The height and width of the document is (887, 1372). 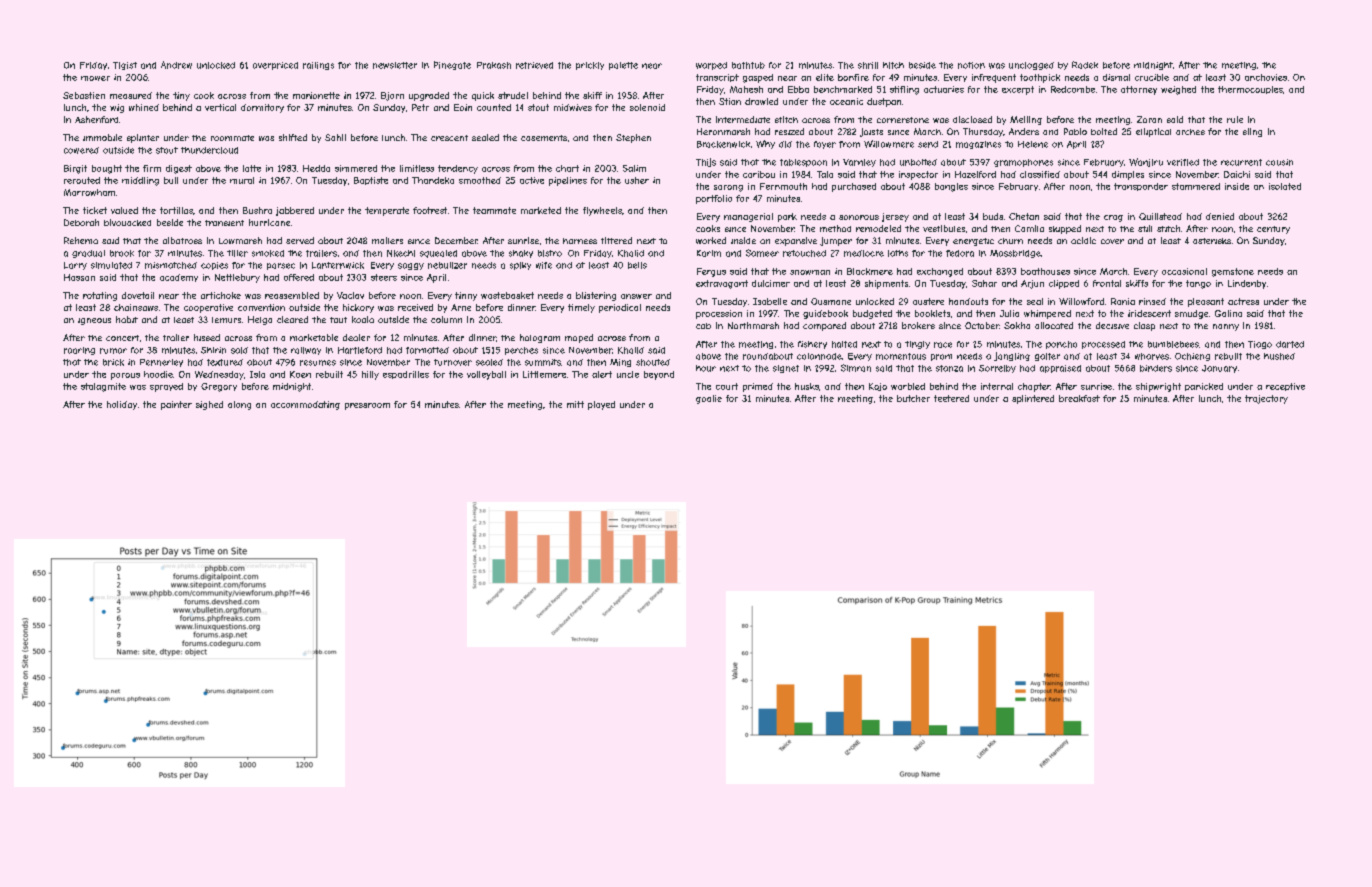 What do you see at coordinates (1079, 398) in the document?
I see `breakfast` at bounding box center [1079, 398].
